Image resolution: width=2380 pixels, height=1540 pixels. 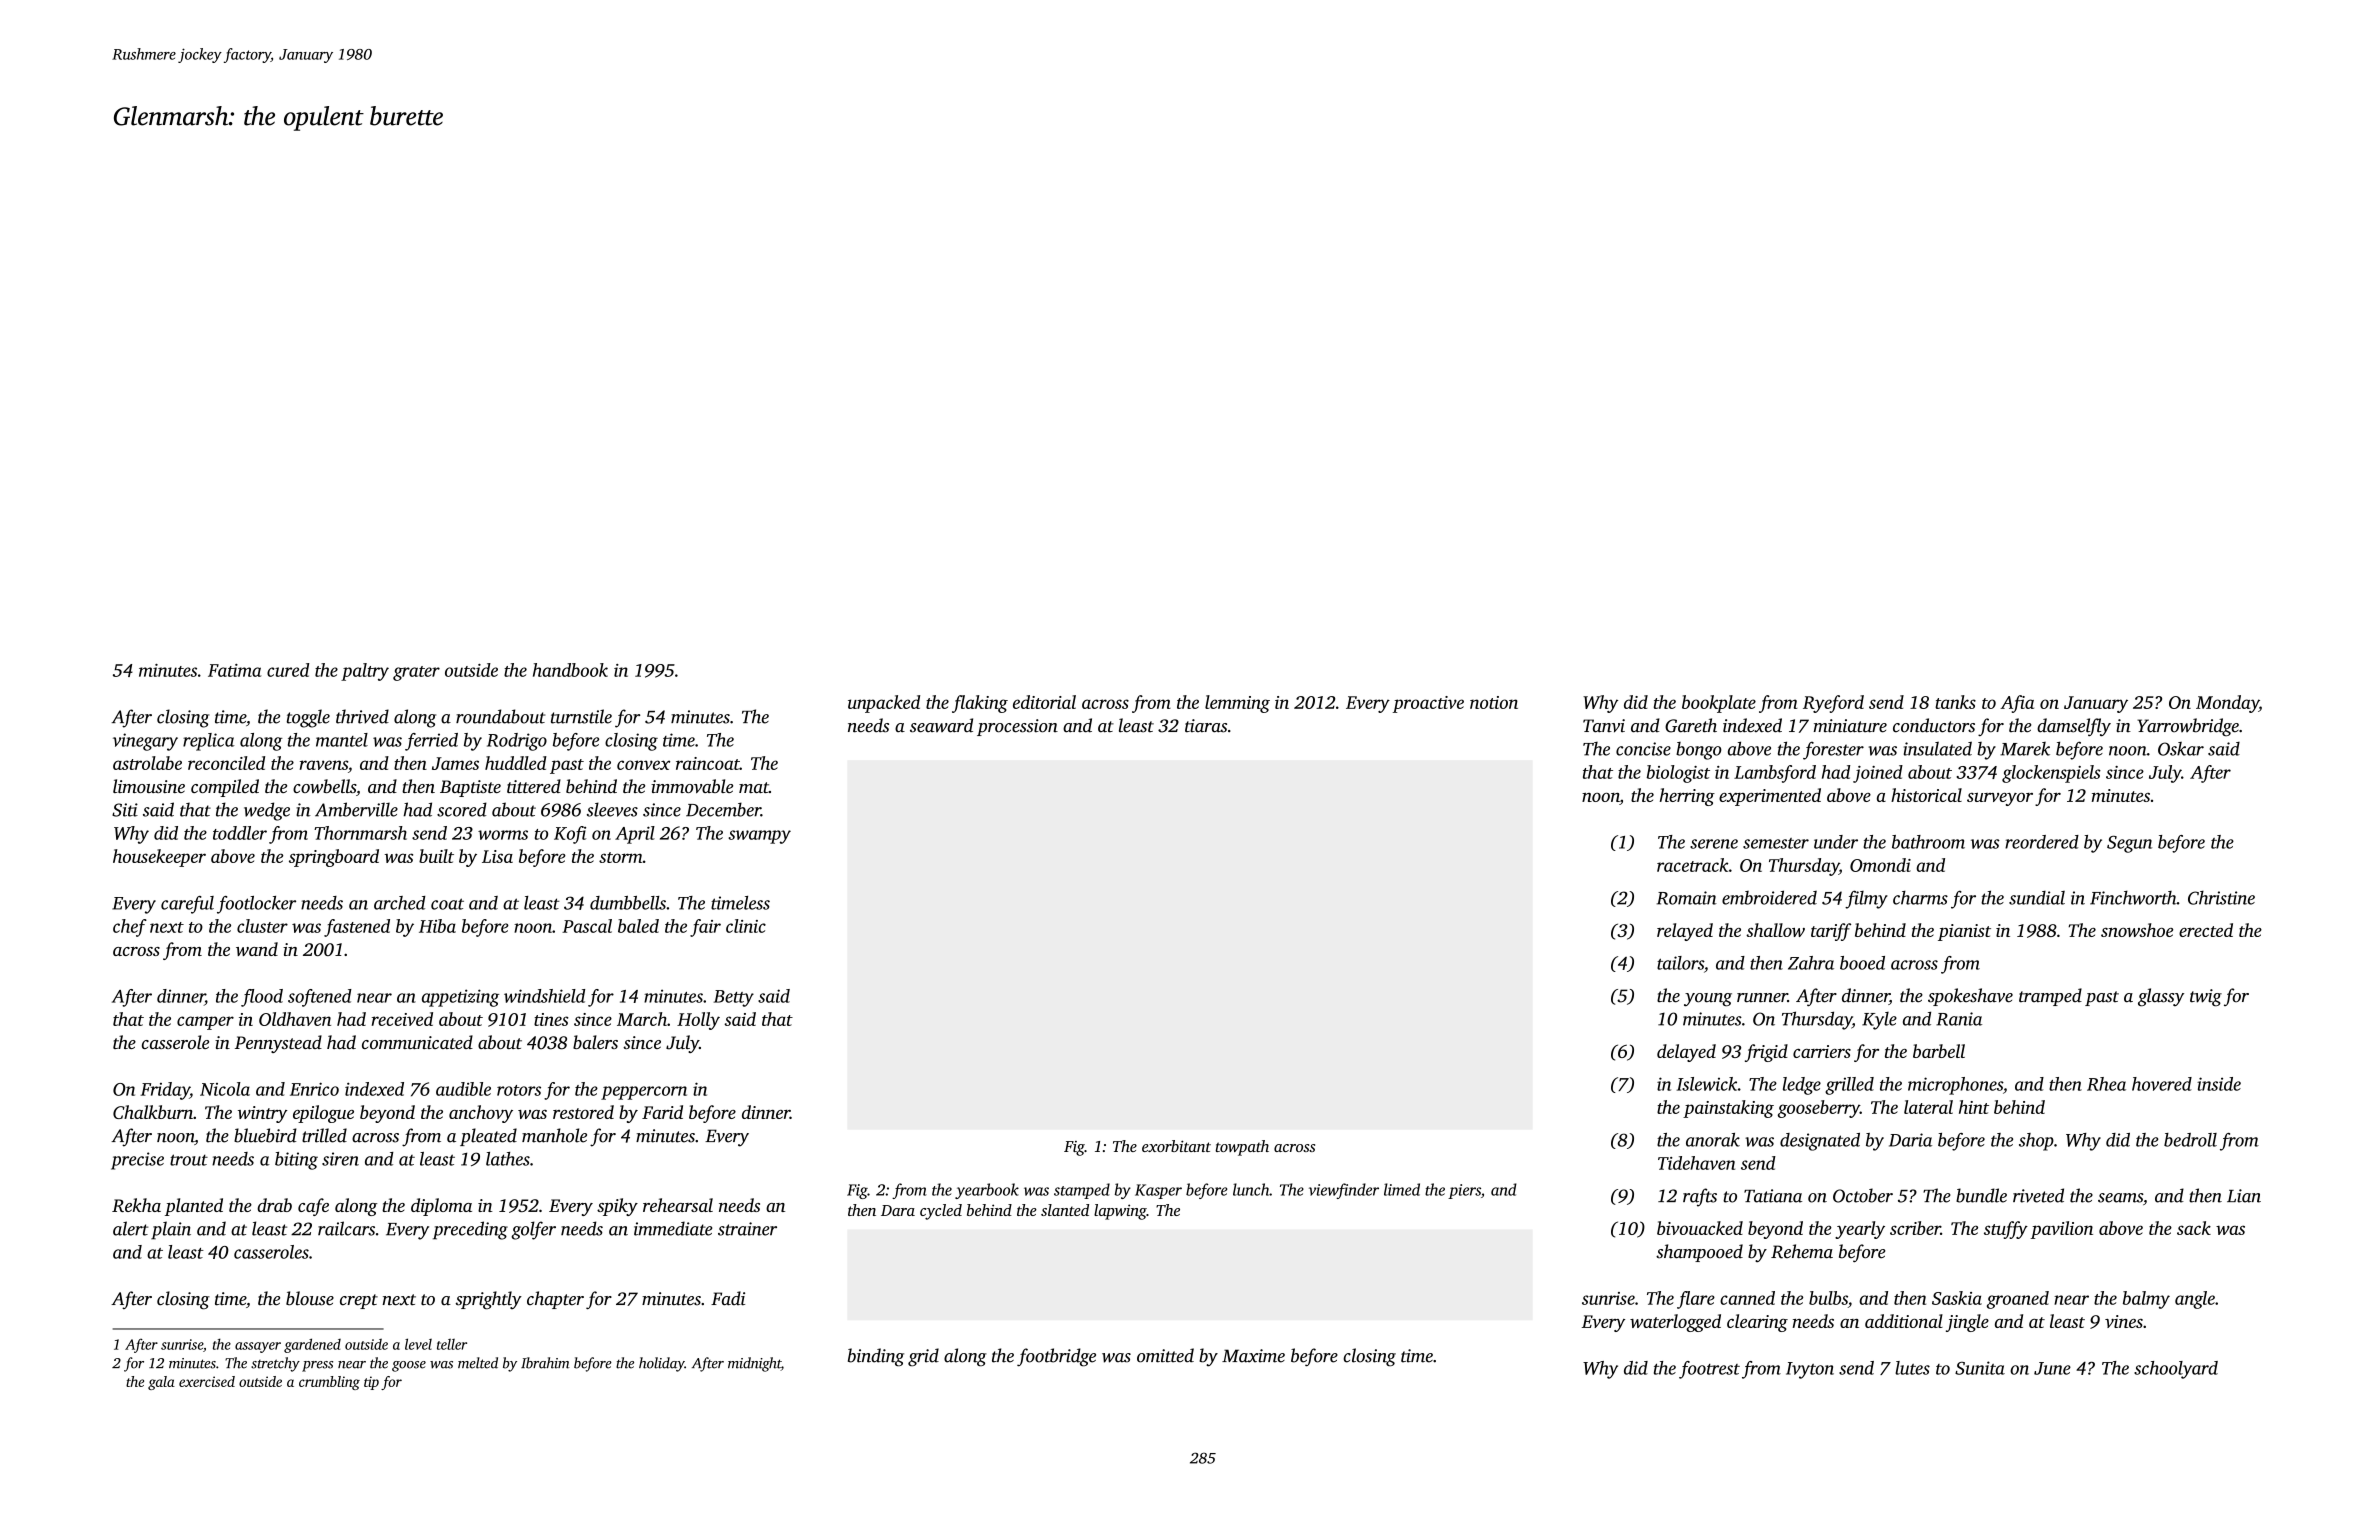 What do you see at coordinates (257, 949) in the image?
I see `wand` at bounding box center [257, 949].
